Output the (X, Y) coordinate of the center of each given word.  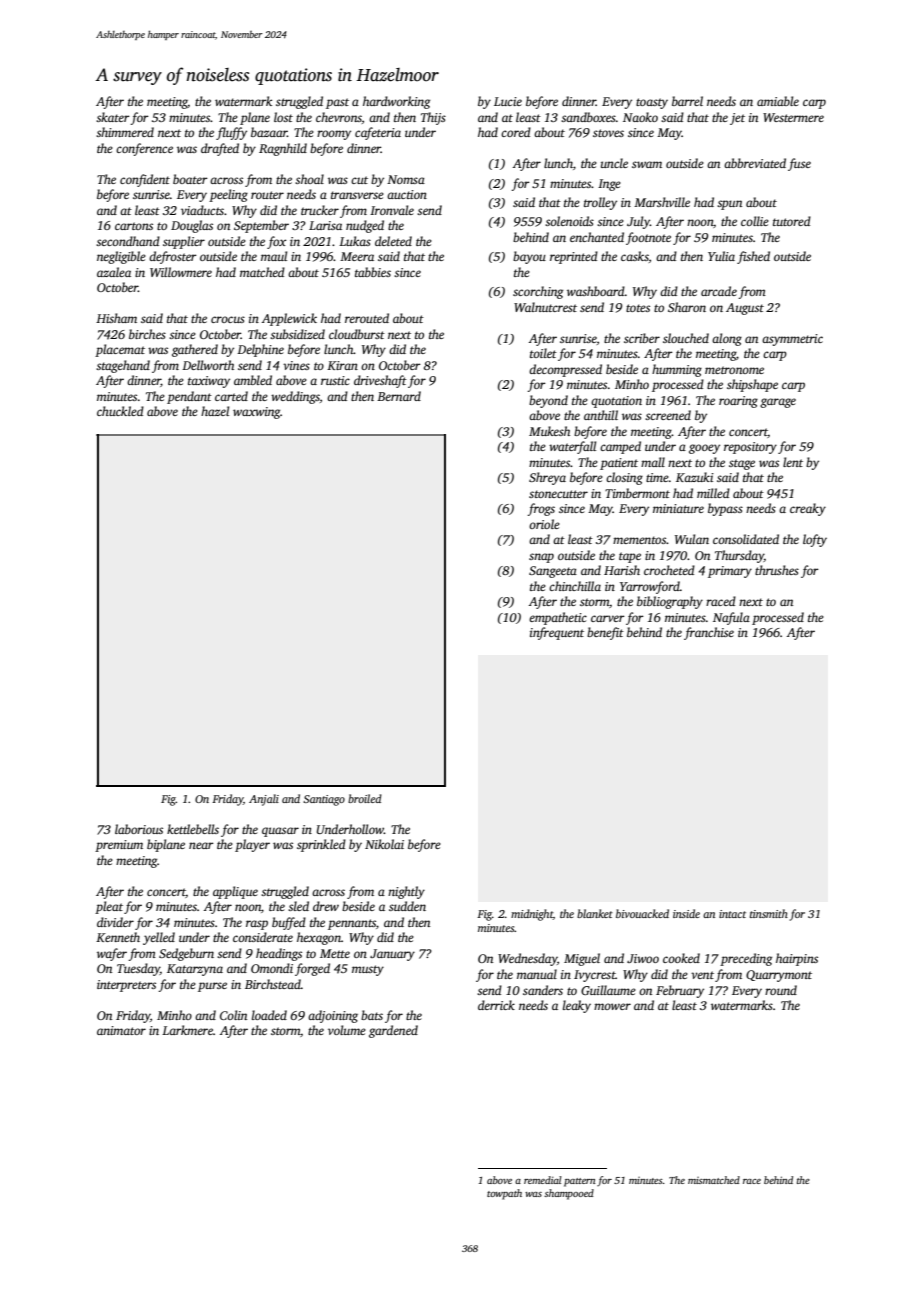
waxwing (257, 413)
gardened (393, 1031)
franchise (709, 633)
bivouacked (642, 913)
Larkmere (187, 1030)
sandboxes (588, 117)
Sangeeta (553, 572)
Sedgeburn (186, 954)
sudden (407, 906)
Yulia (721, 256)
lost (283, 117)
